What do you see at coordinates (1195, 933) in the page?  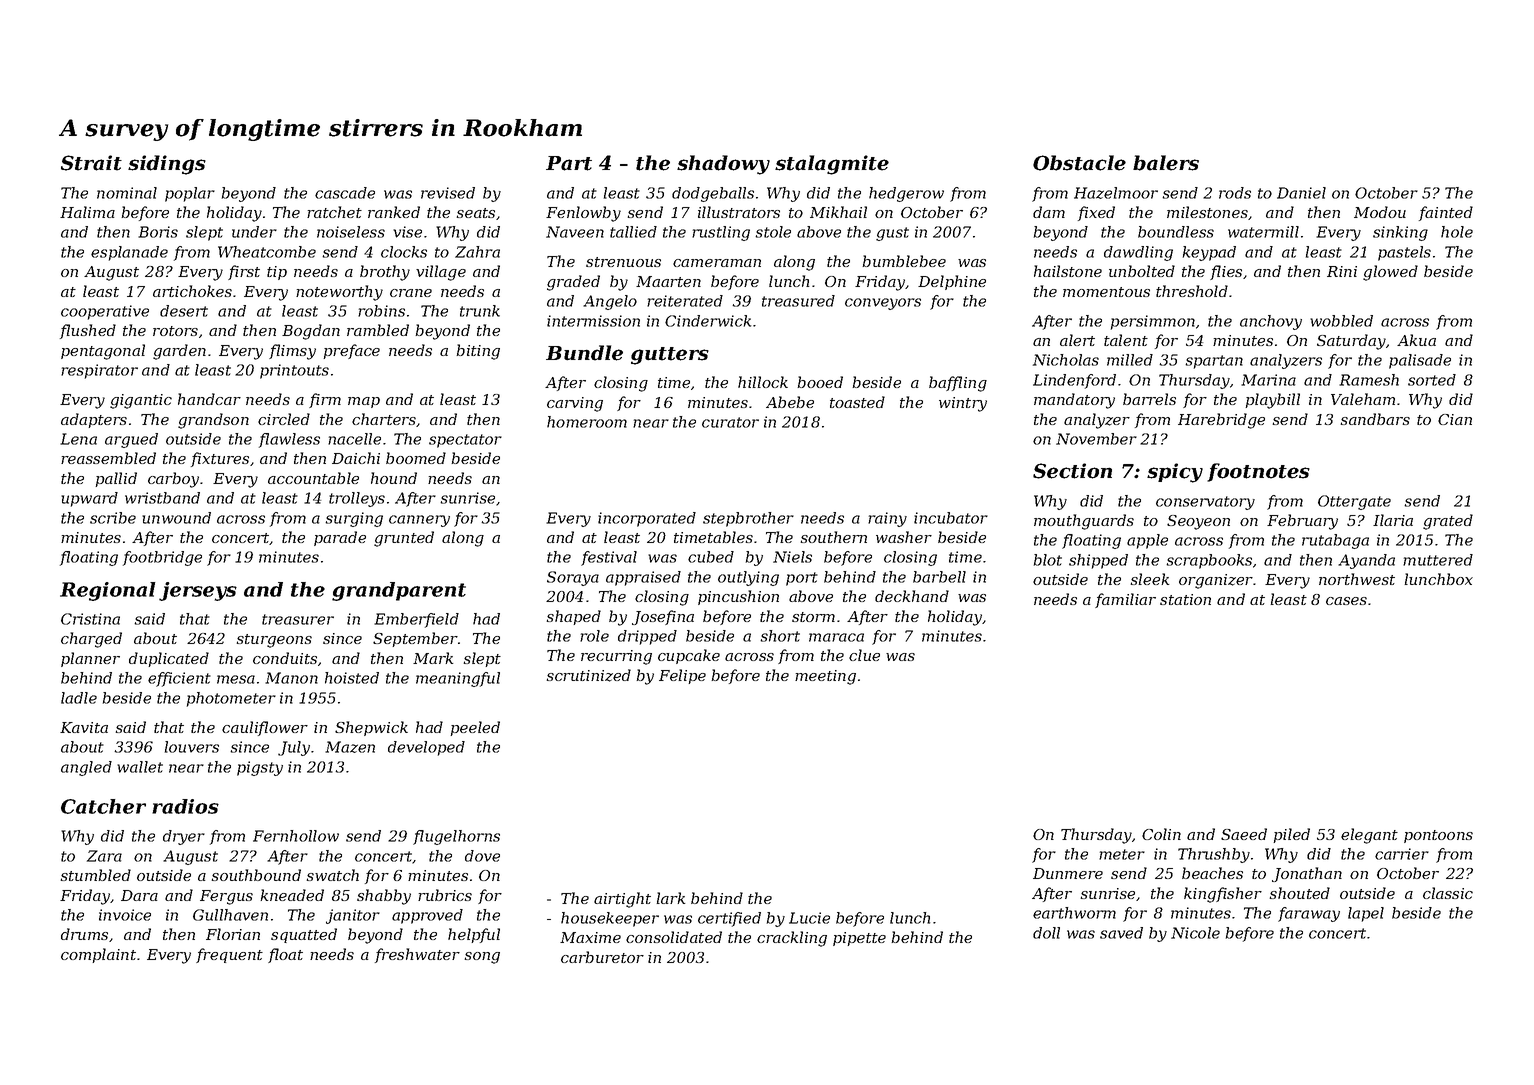 I see `Nicole` at bounding box center [1195, 933].
